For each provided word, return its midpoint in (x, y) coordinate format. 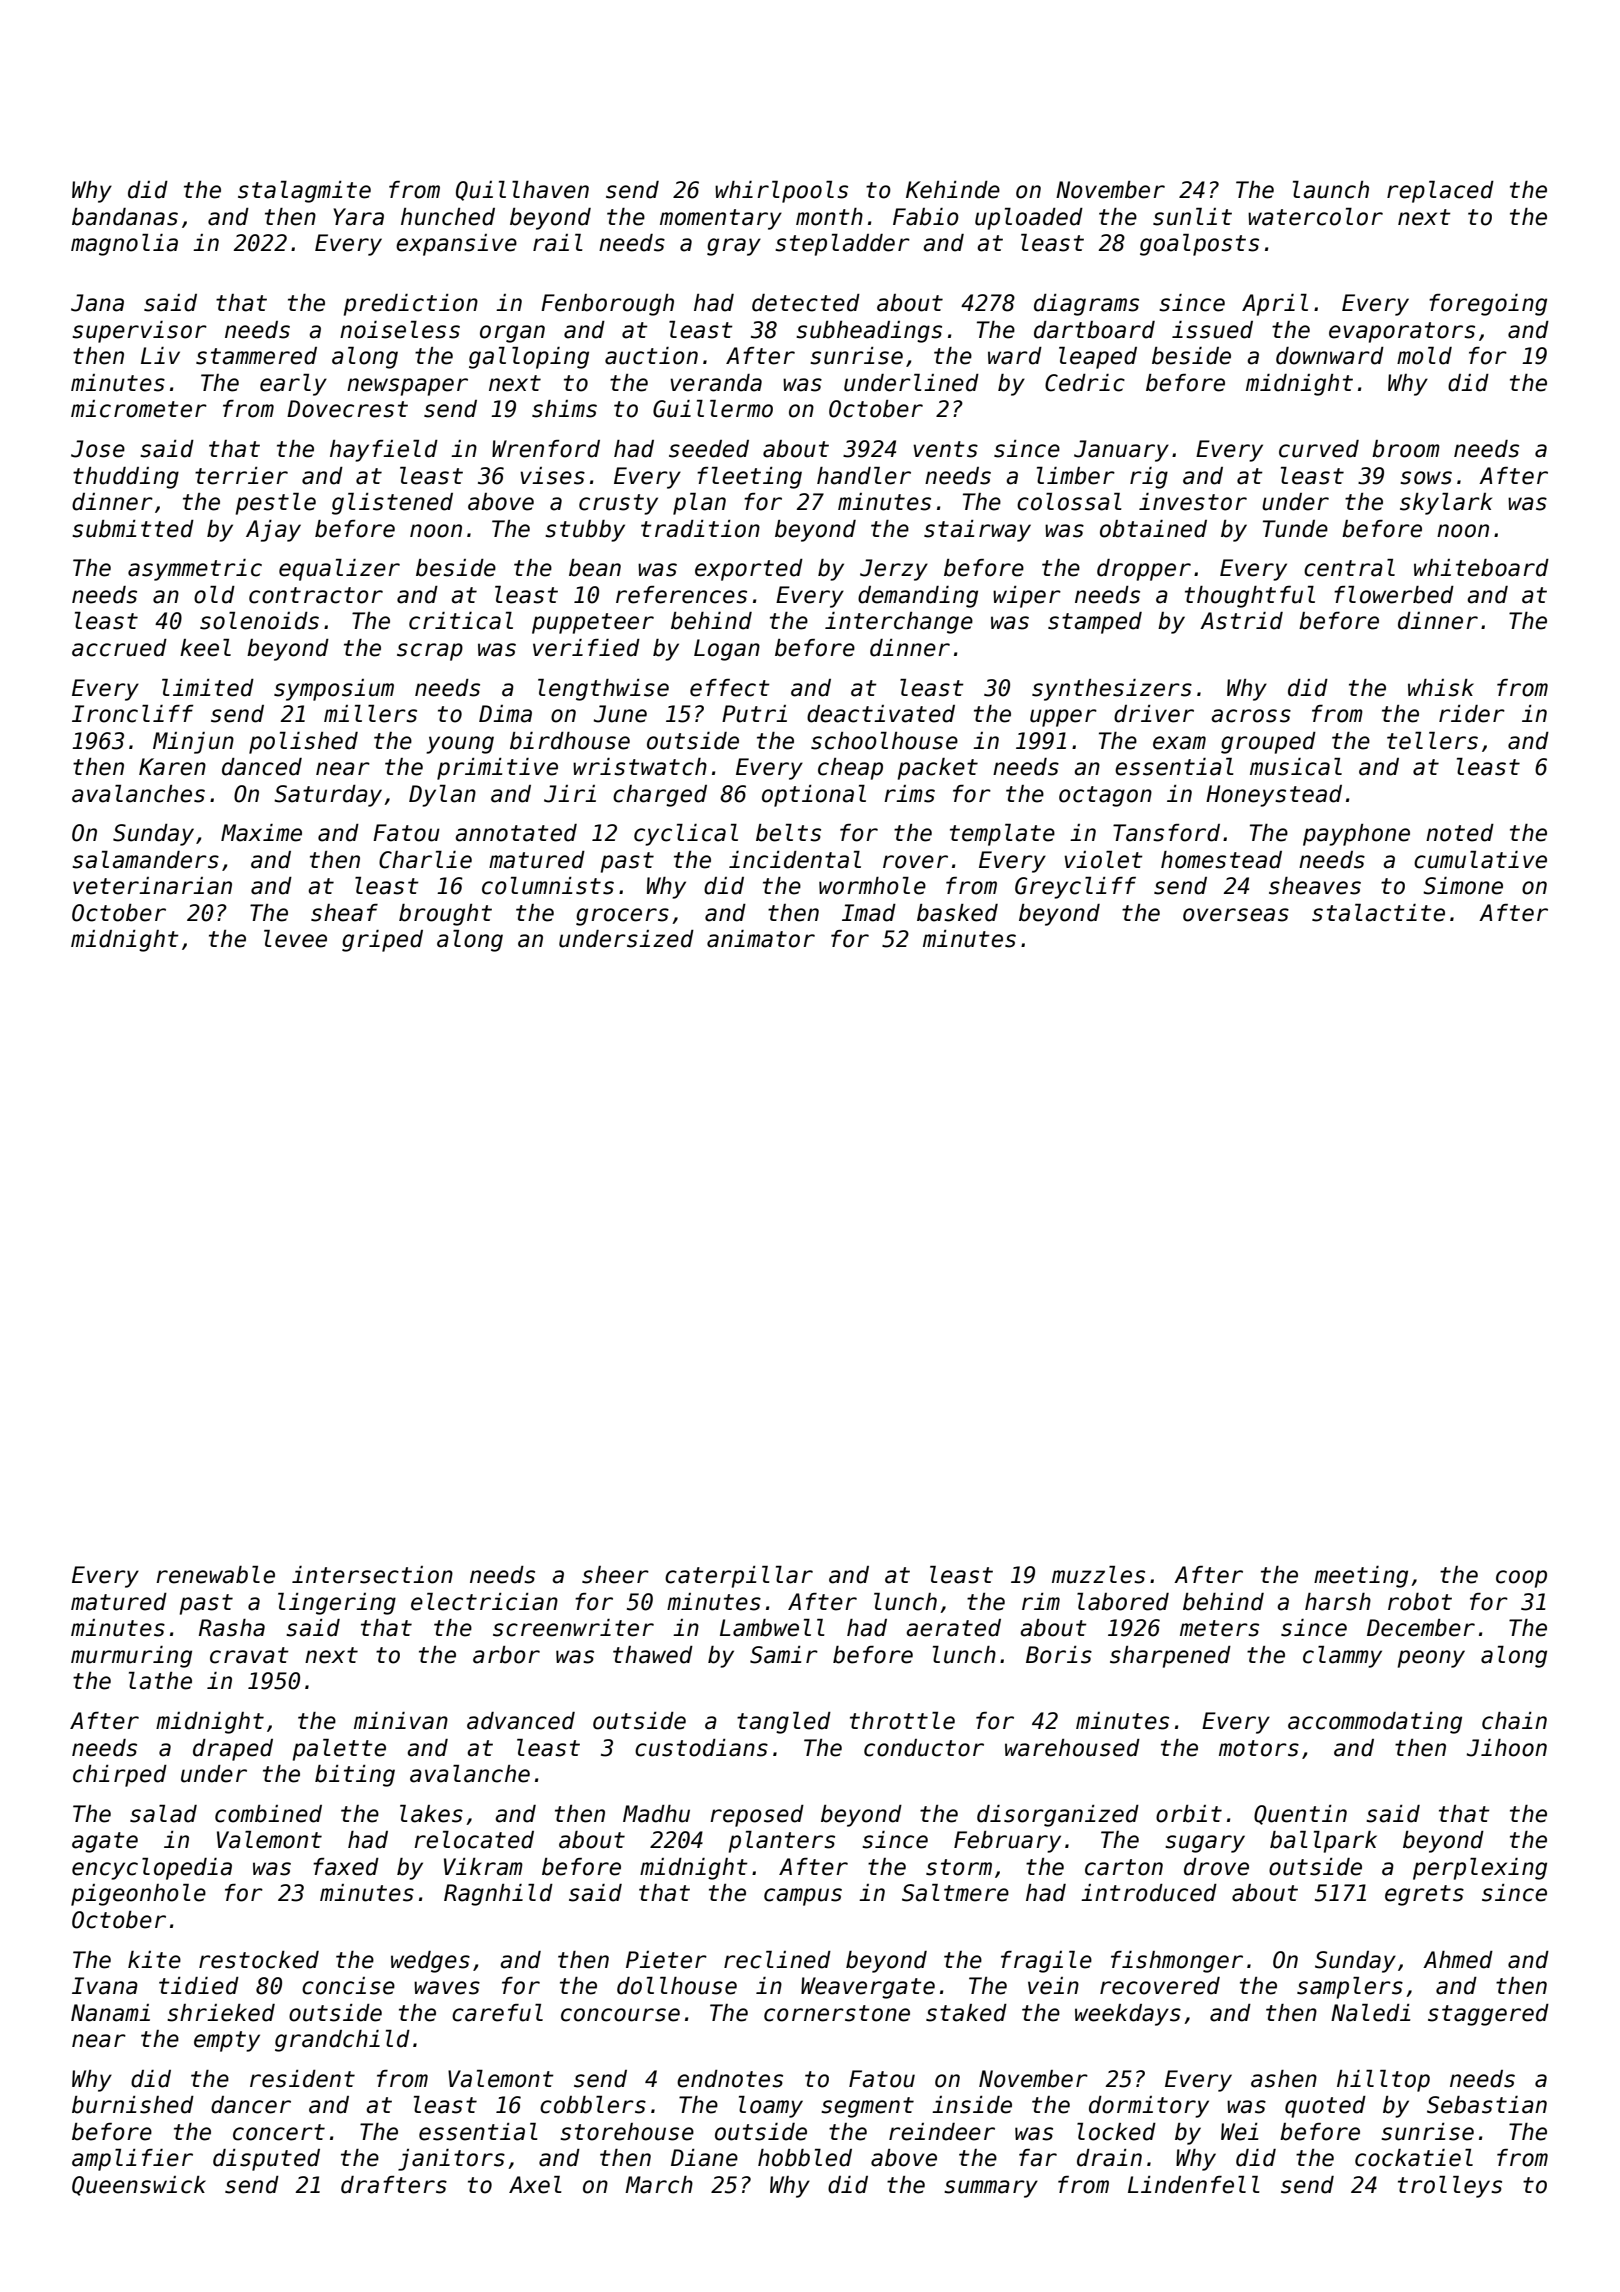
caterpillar (739, 1577)
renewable (215, 1575)
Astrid (1241, 621)
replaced (1440, 192)
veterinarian (152, 886)
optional (814, 796)
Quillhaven (522, 191)
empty (227, 2041)
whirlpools (781, 192)
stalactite (1378, 913)
